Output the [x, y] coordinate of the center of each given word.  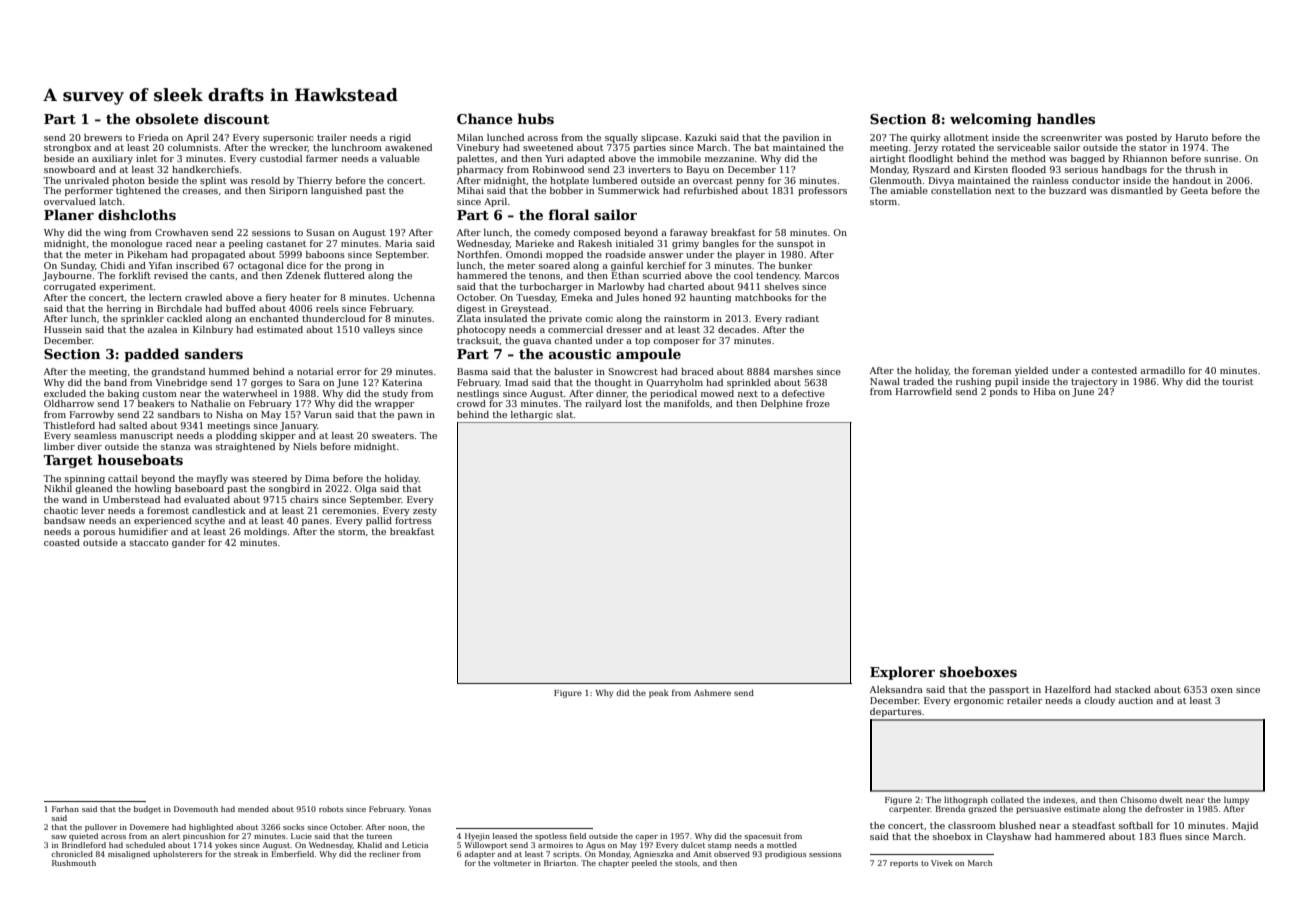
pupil [1006, 382]
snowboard [69, 169]
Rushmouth [74, 863]
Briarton [560, 863]
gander [188, 543]
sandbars [179, 414]
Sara [309, 382]
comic [599, 318]
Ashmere [712, 692]
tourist [1237, 381]
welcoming [991, 120]
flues [1171, 836]
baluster [573, 371]
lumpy [1236, 800]
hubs [536, 118]
